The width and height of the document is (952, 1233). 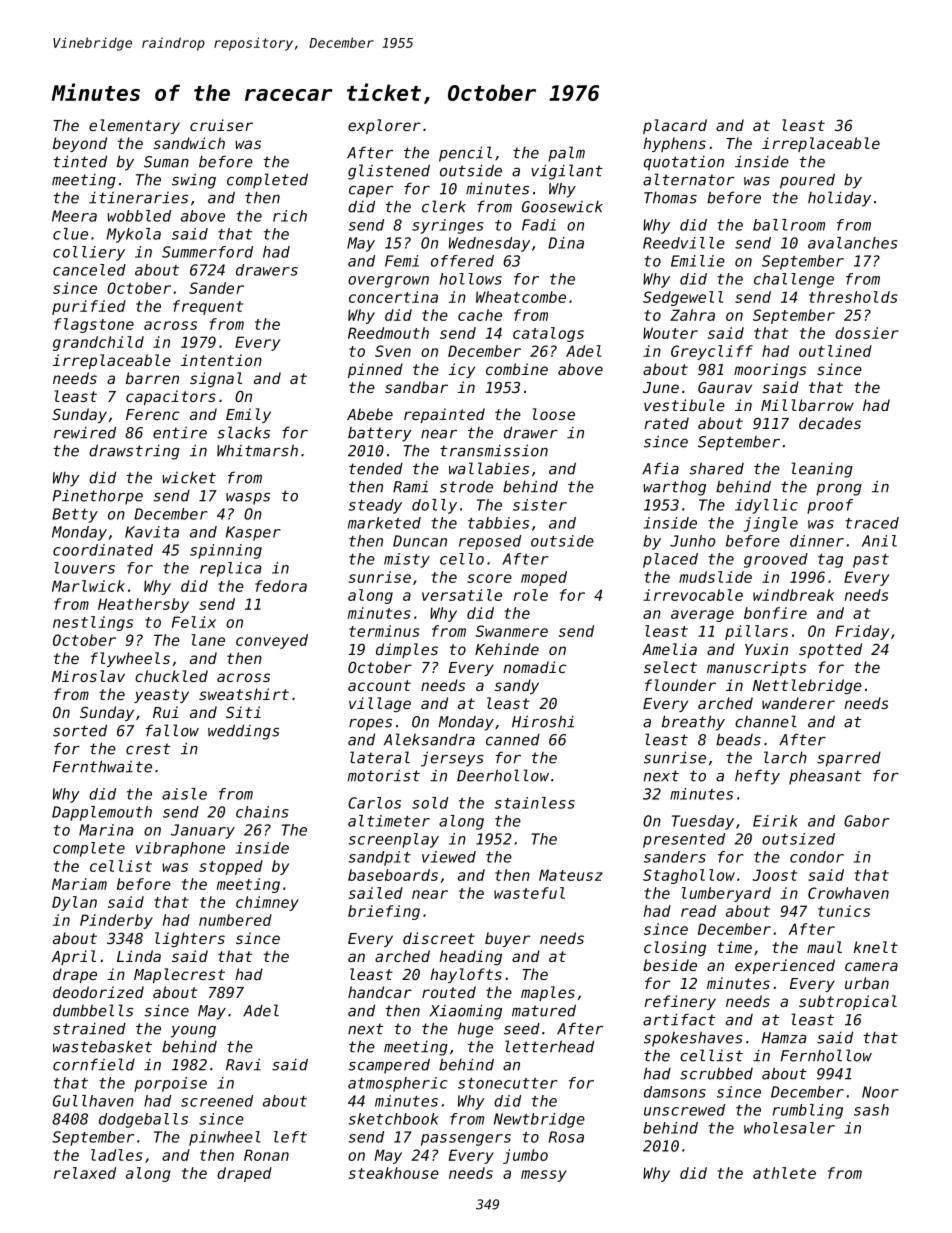 What do you see at coordinates (675, 948) in the document?
I see `closing` at bounding box center [675, 948].
